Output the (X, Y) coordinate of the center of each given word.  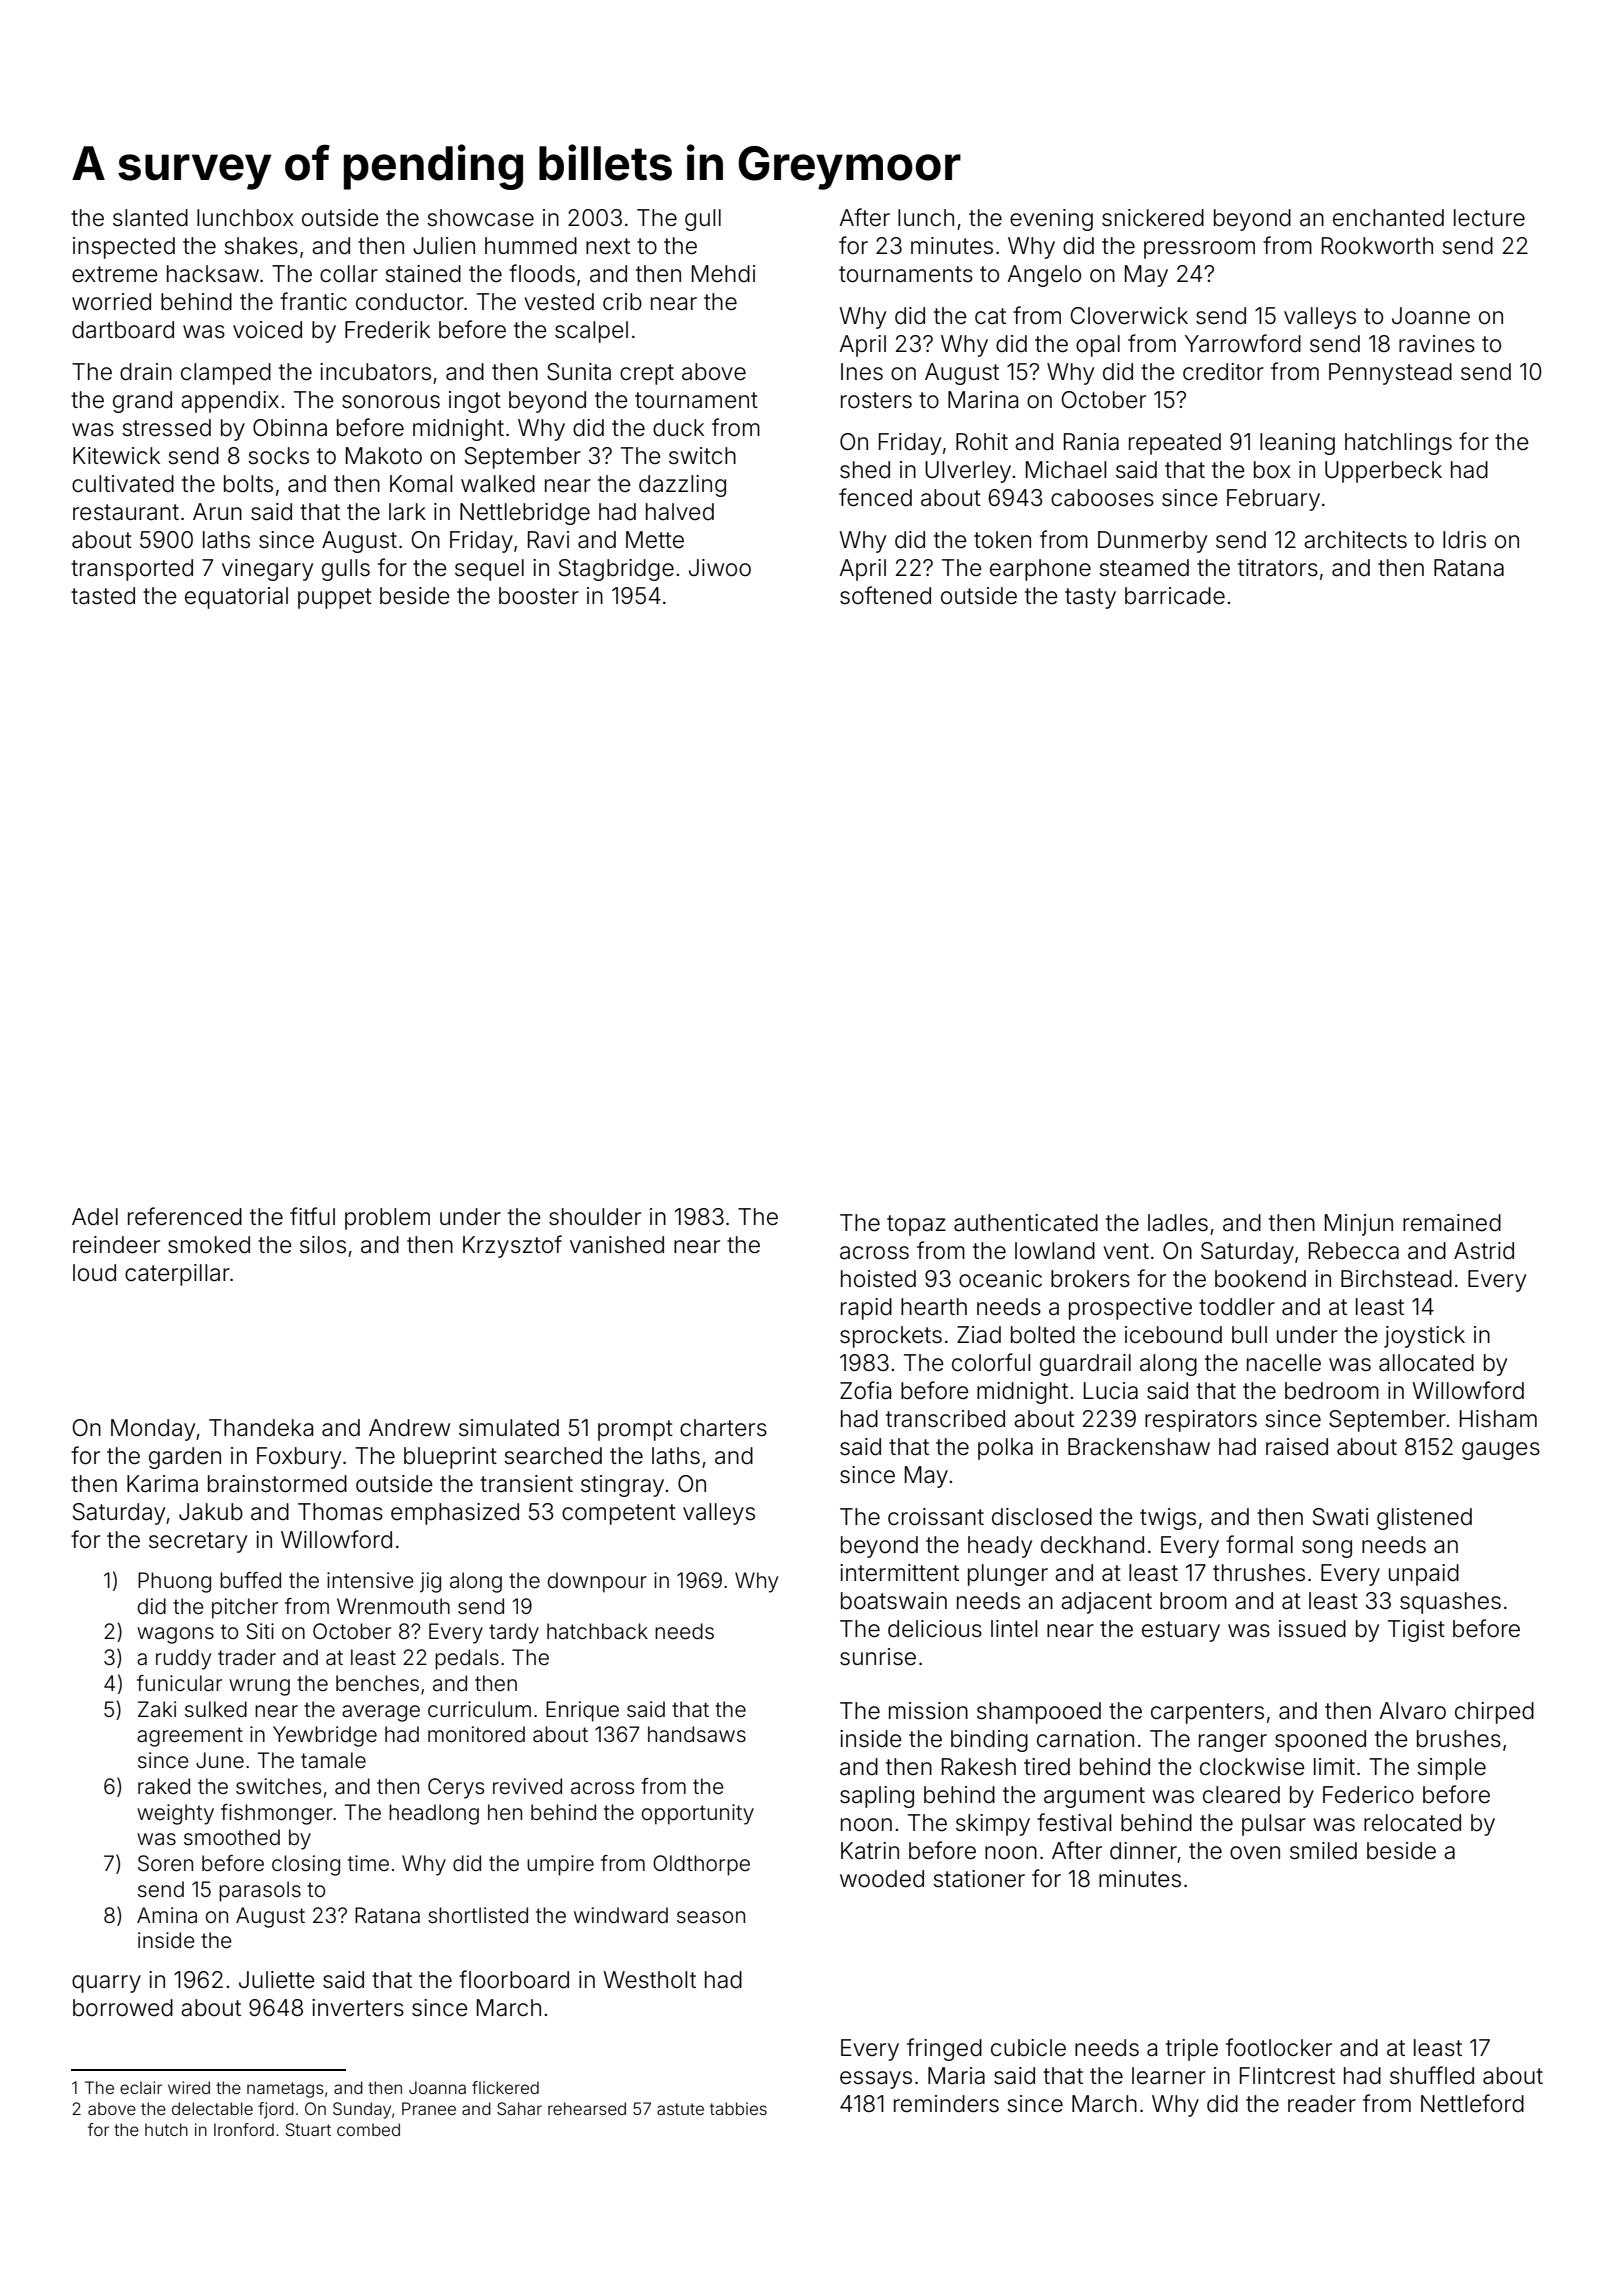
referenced (185, 1216)
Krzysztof (512, 1246)
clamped (226, 374)
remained (1452, 1223)
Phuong (174, 1582)
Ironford (244, 2129)
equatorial (236, 598)
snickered (1153, 218)
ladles (1178, 1223)
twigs (1168, 1519)
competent (619, 1514)
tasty (1090, 598)
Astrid (1484, 1251)
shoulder (595, 1217)
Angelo (1044, 276)
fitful (312, 1216)
